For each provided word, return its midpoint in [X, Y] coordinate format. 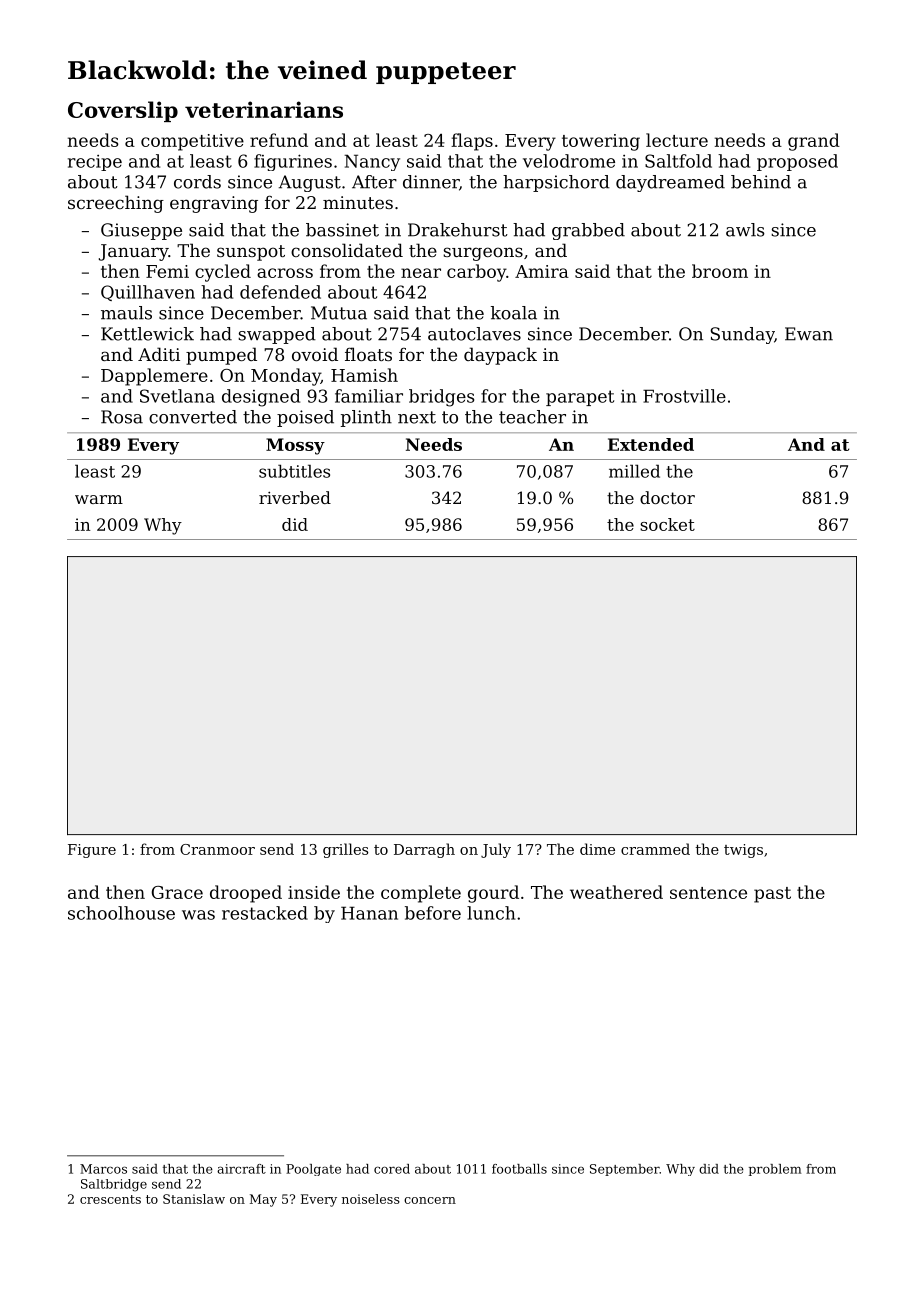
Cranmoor [217, 849]
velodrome [569, 161]
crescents [110, 1199]
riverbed [295, 497]
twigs [743, 851]
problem [775, 1170]
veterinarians [264, 109]
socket [667, 524]
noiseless [371, 1199]
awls [745, 230]
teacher [532, 417]
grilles [345, 850]
